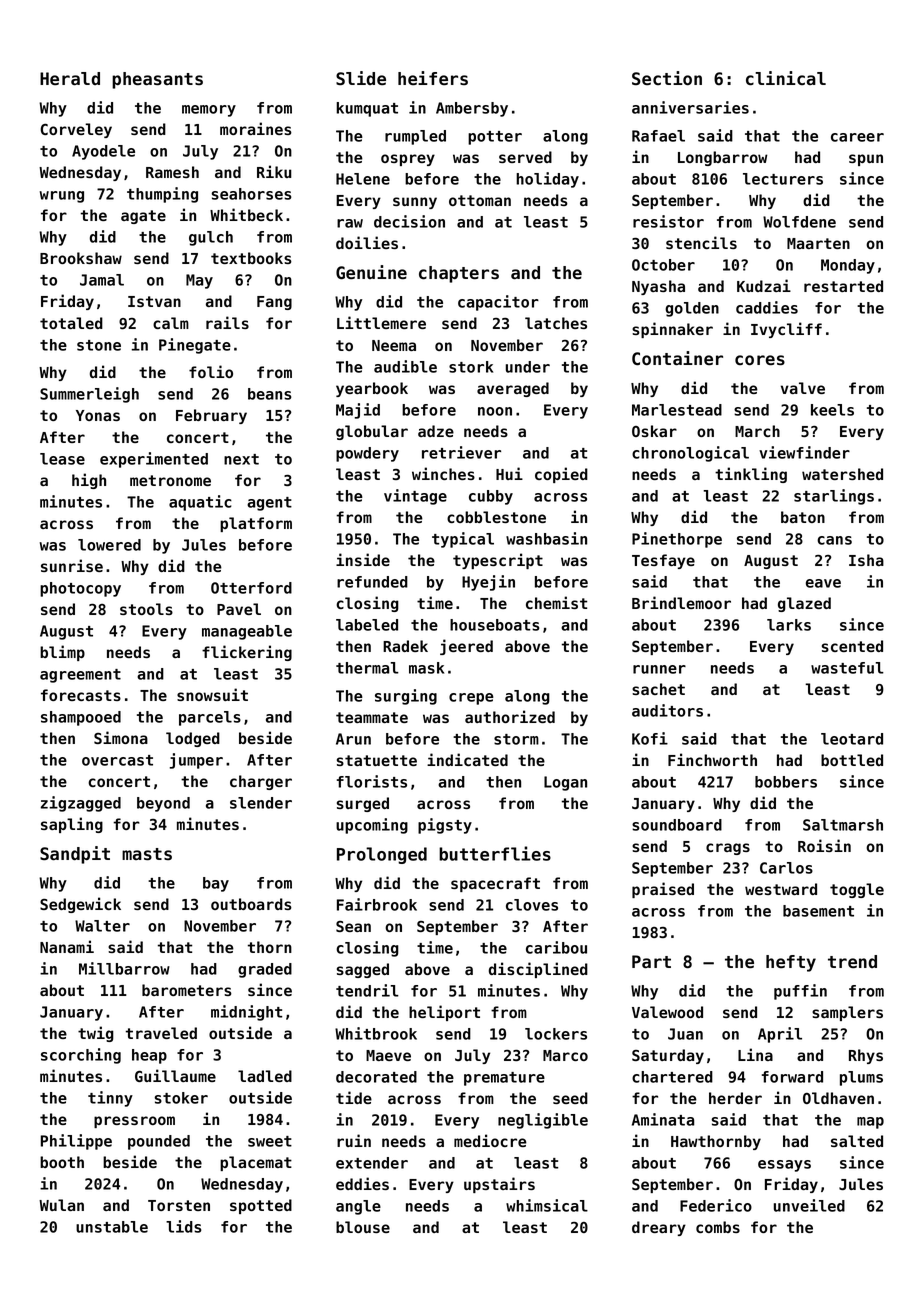 This page has width=924, height=1308. Describe the element at coordinates (433, 78) in the page. I see `heifers` at that location.
